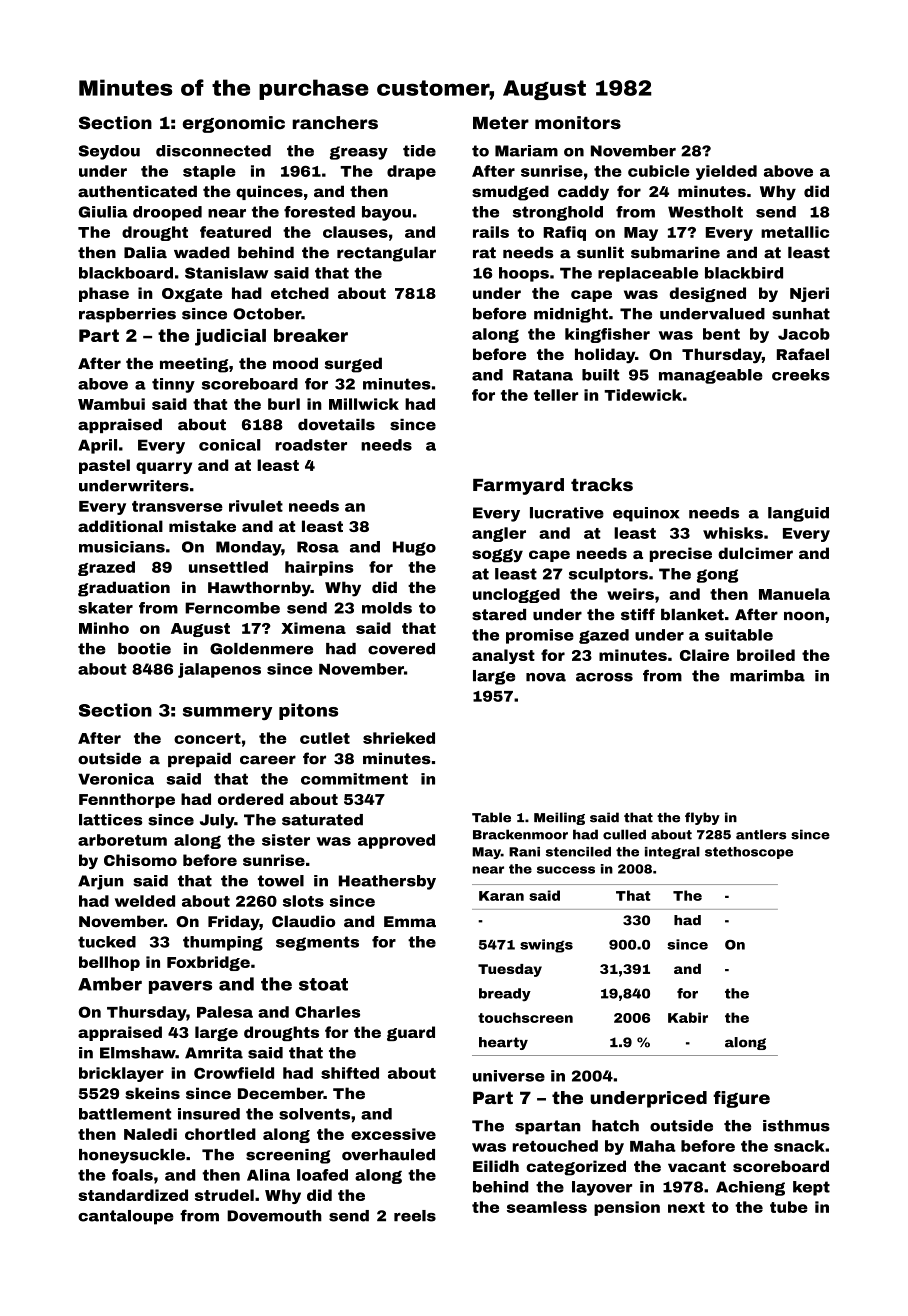 The height and width of the screenshot is (1316, 908). I want to click on insured, so click(209, 1114).
